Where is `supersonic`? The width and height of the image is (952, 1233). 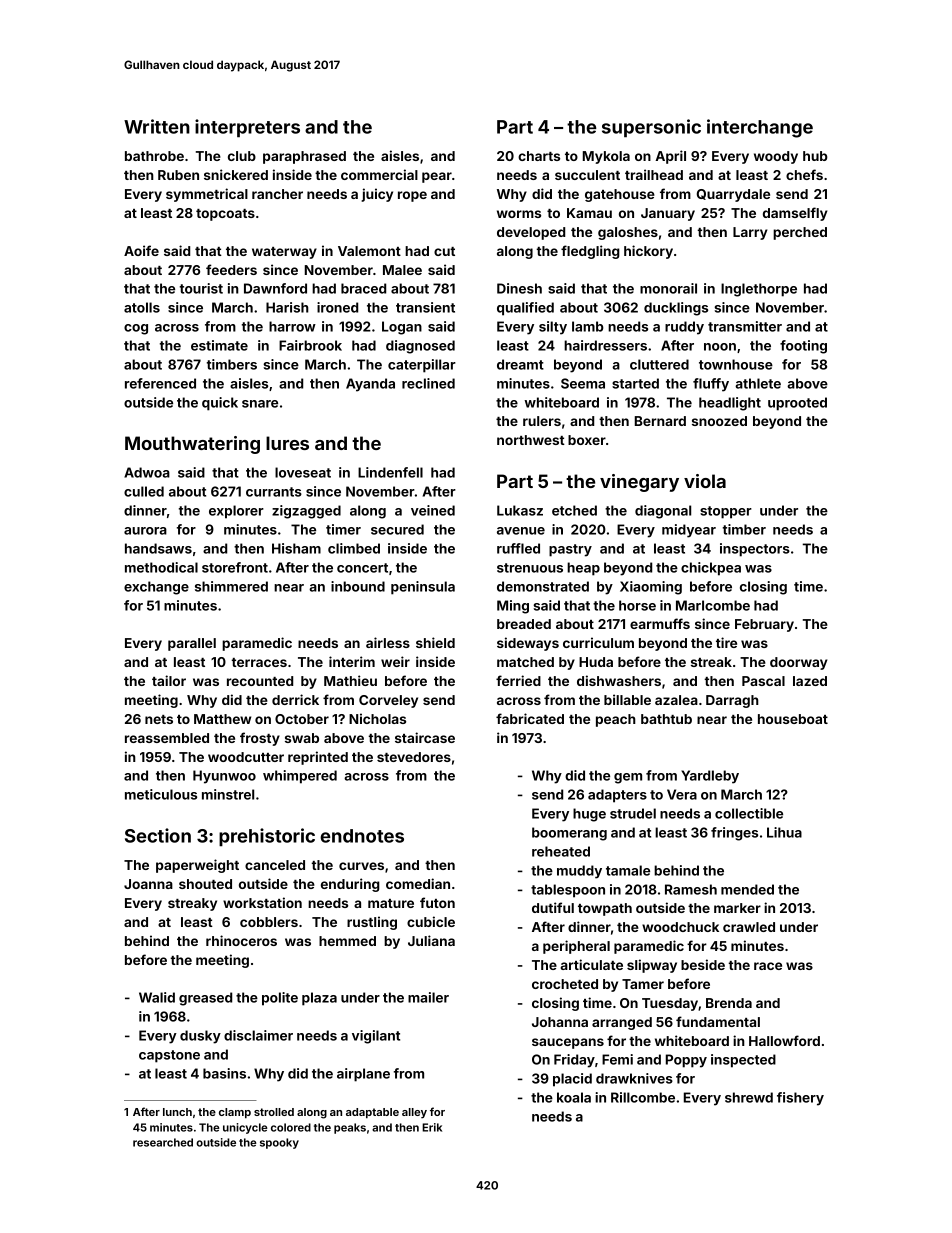 supersonic is located at coordinates (651, 128).
